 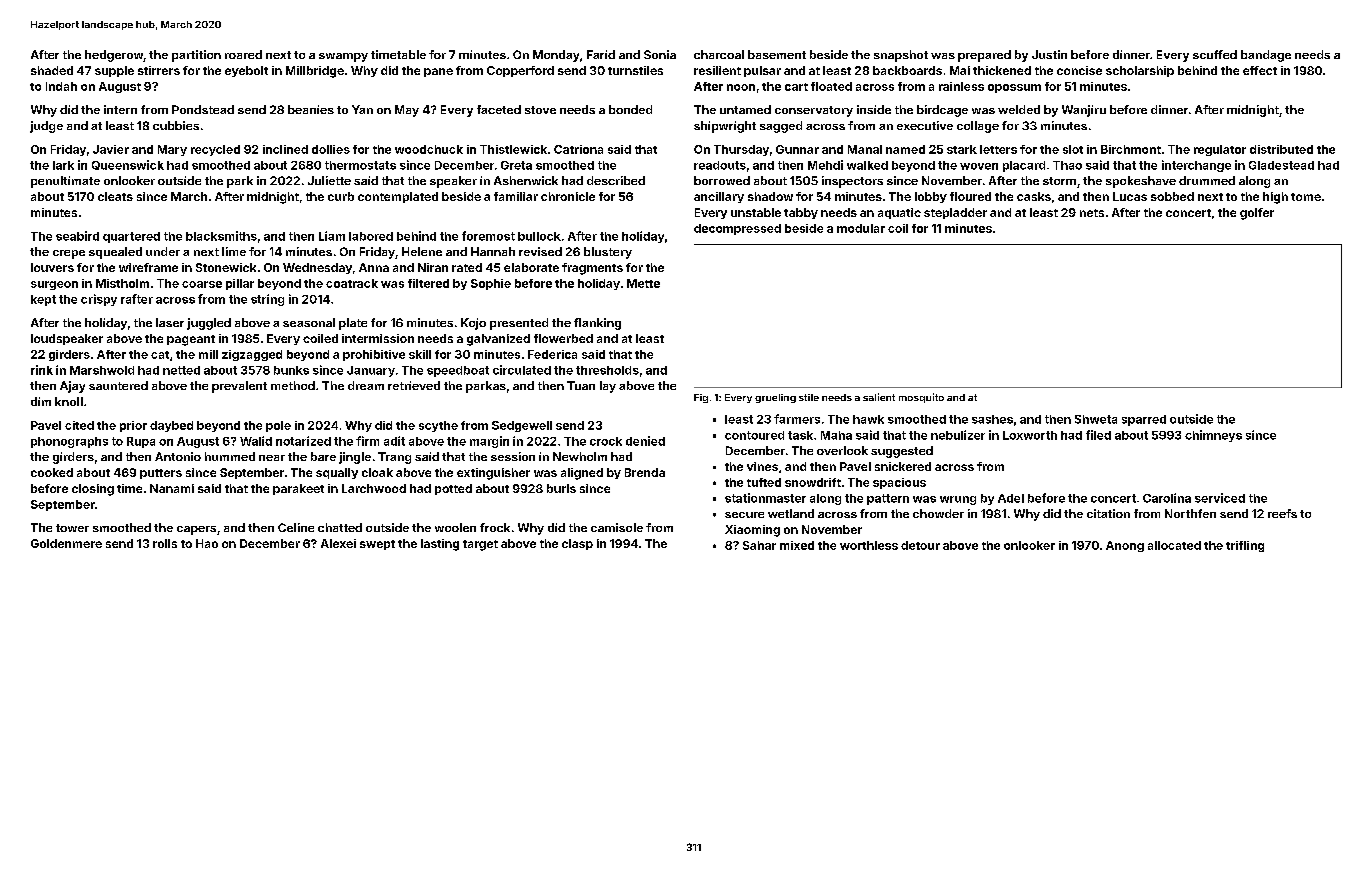 I want to click on partition, so click(x=196, y=56).
